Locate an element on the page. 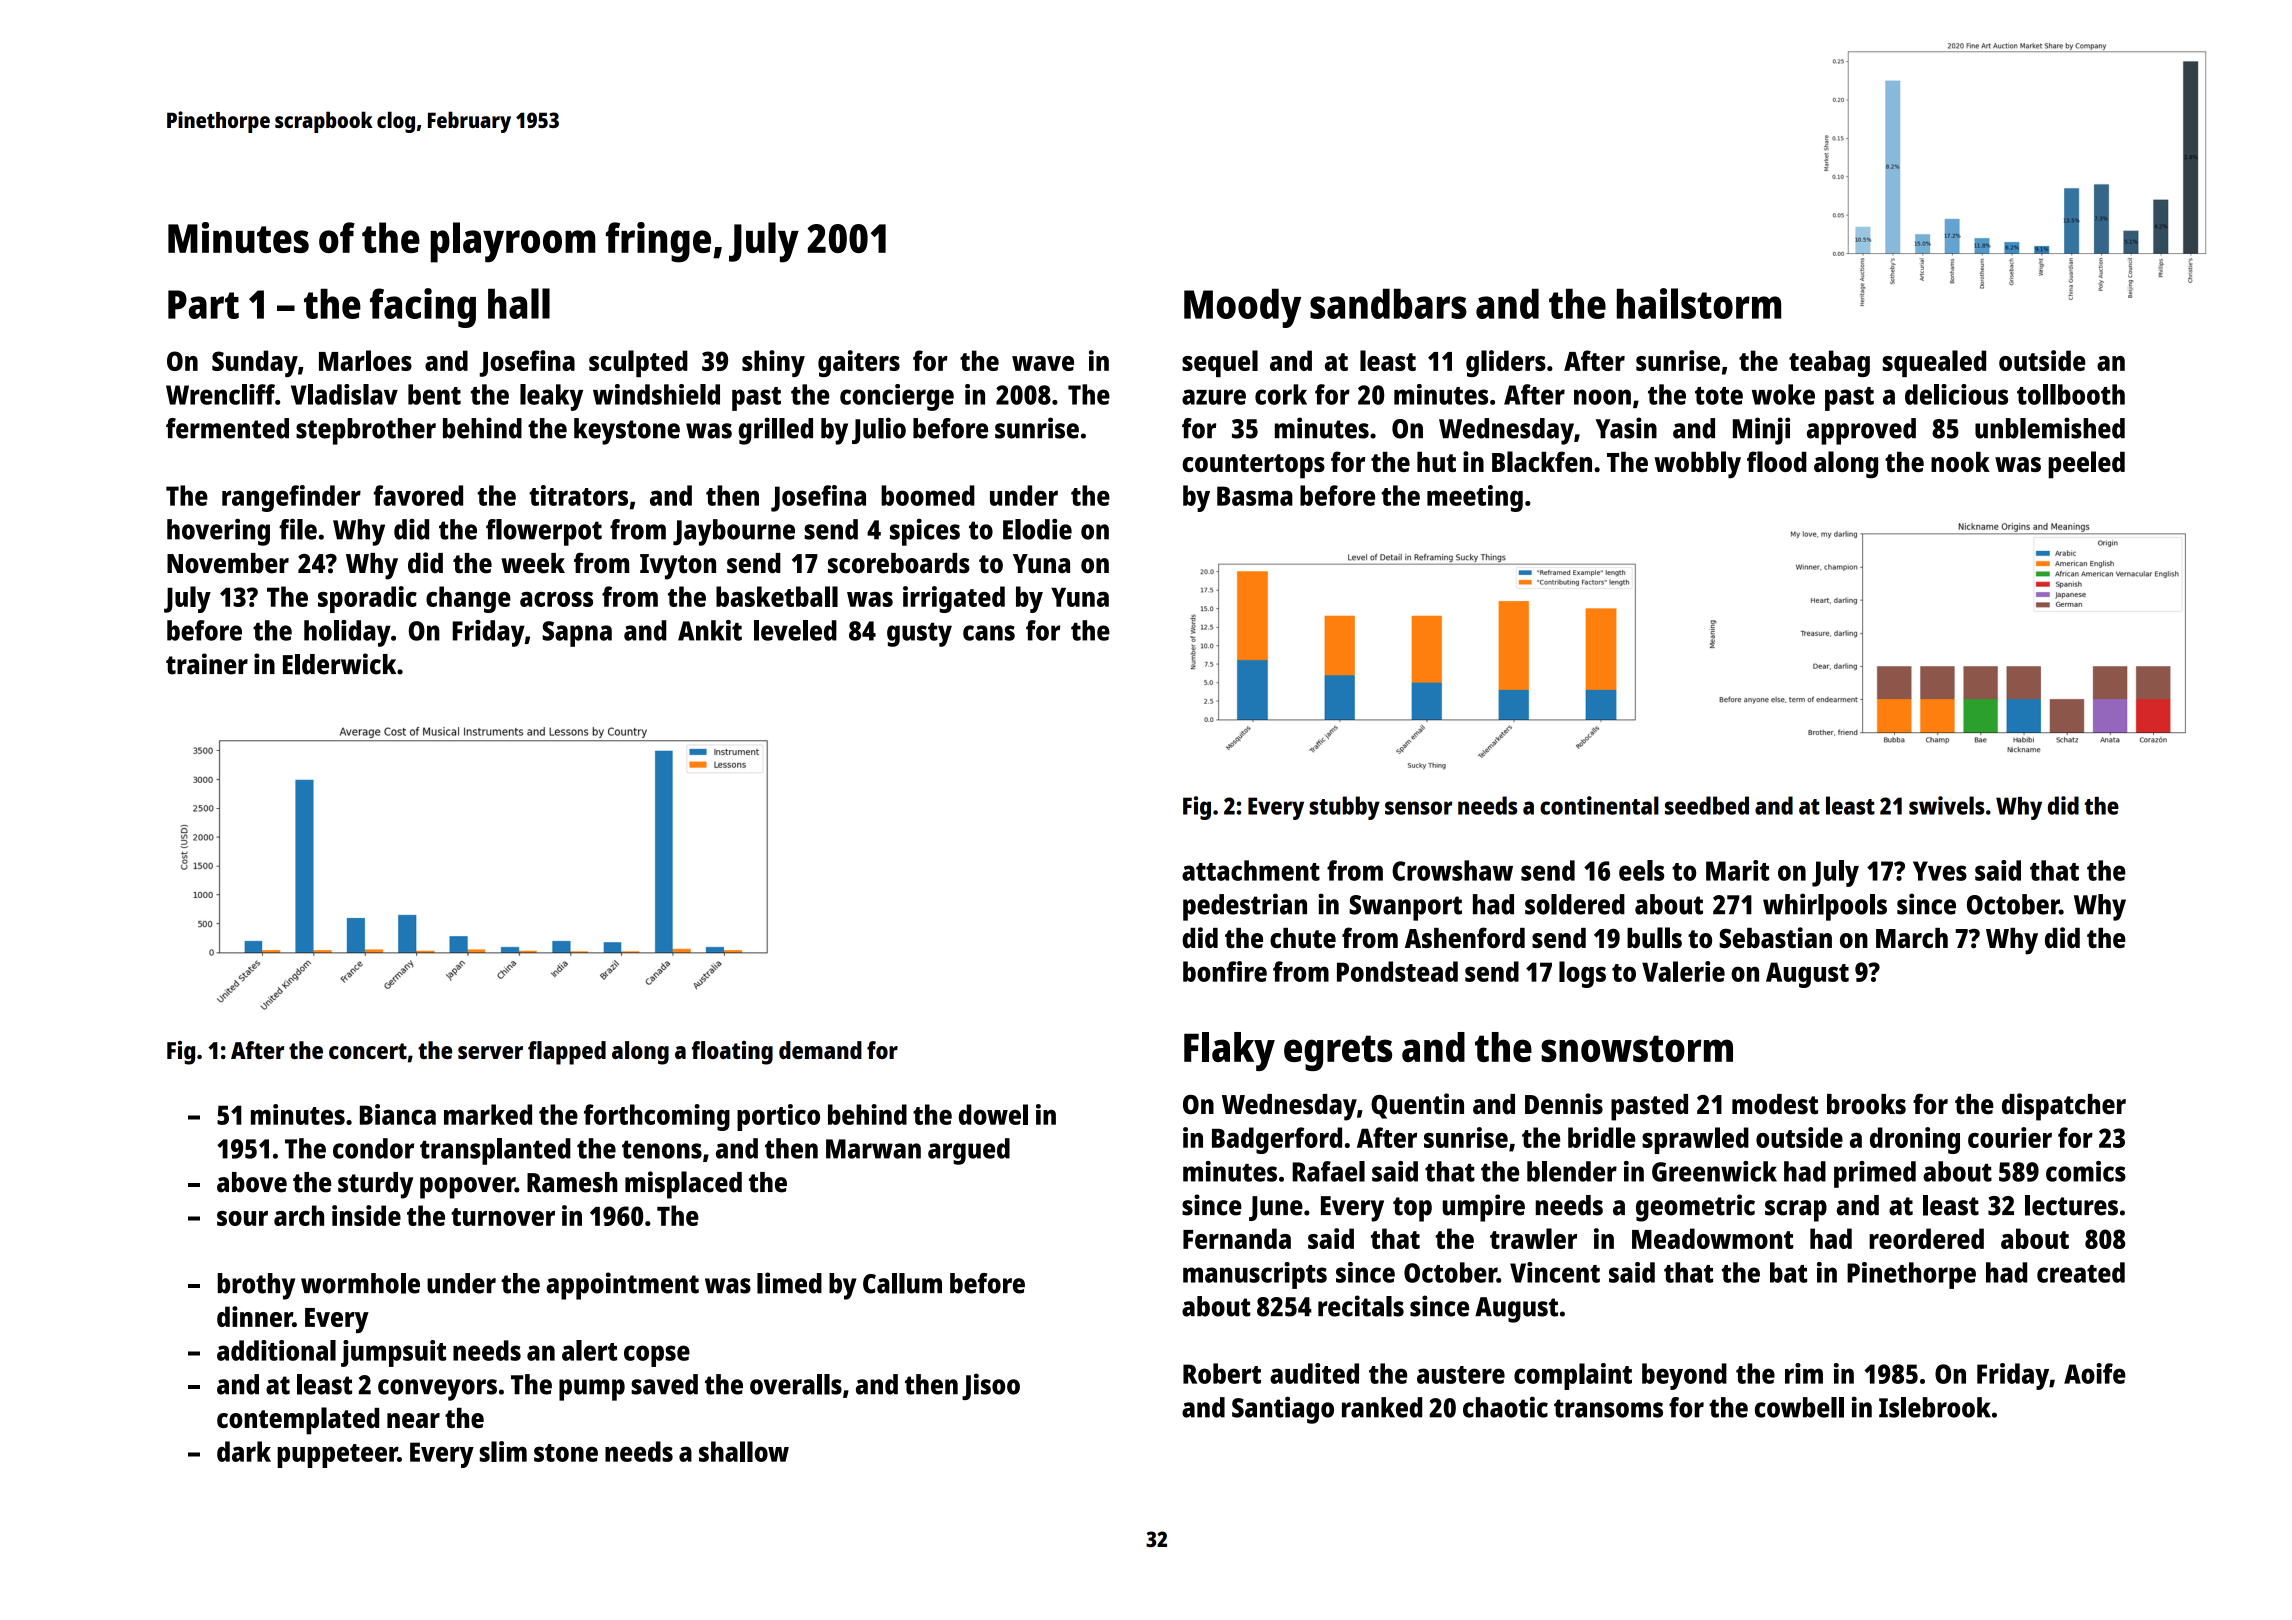 The width and height of the page is (2292, 1620). Moody is located at coordinates (1242, 308).
